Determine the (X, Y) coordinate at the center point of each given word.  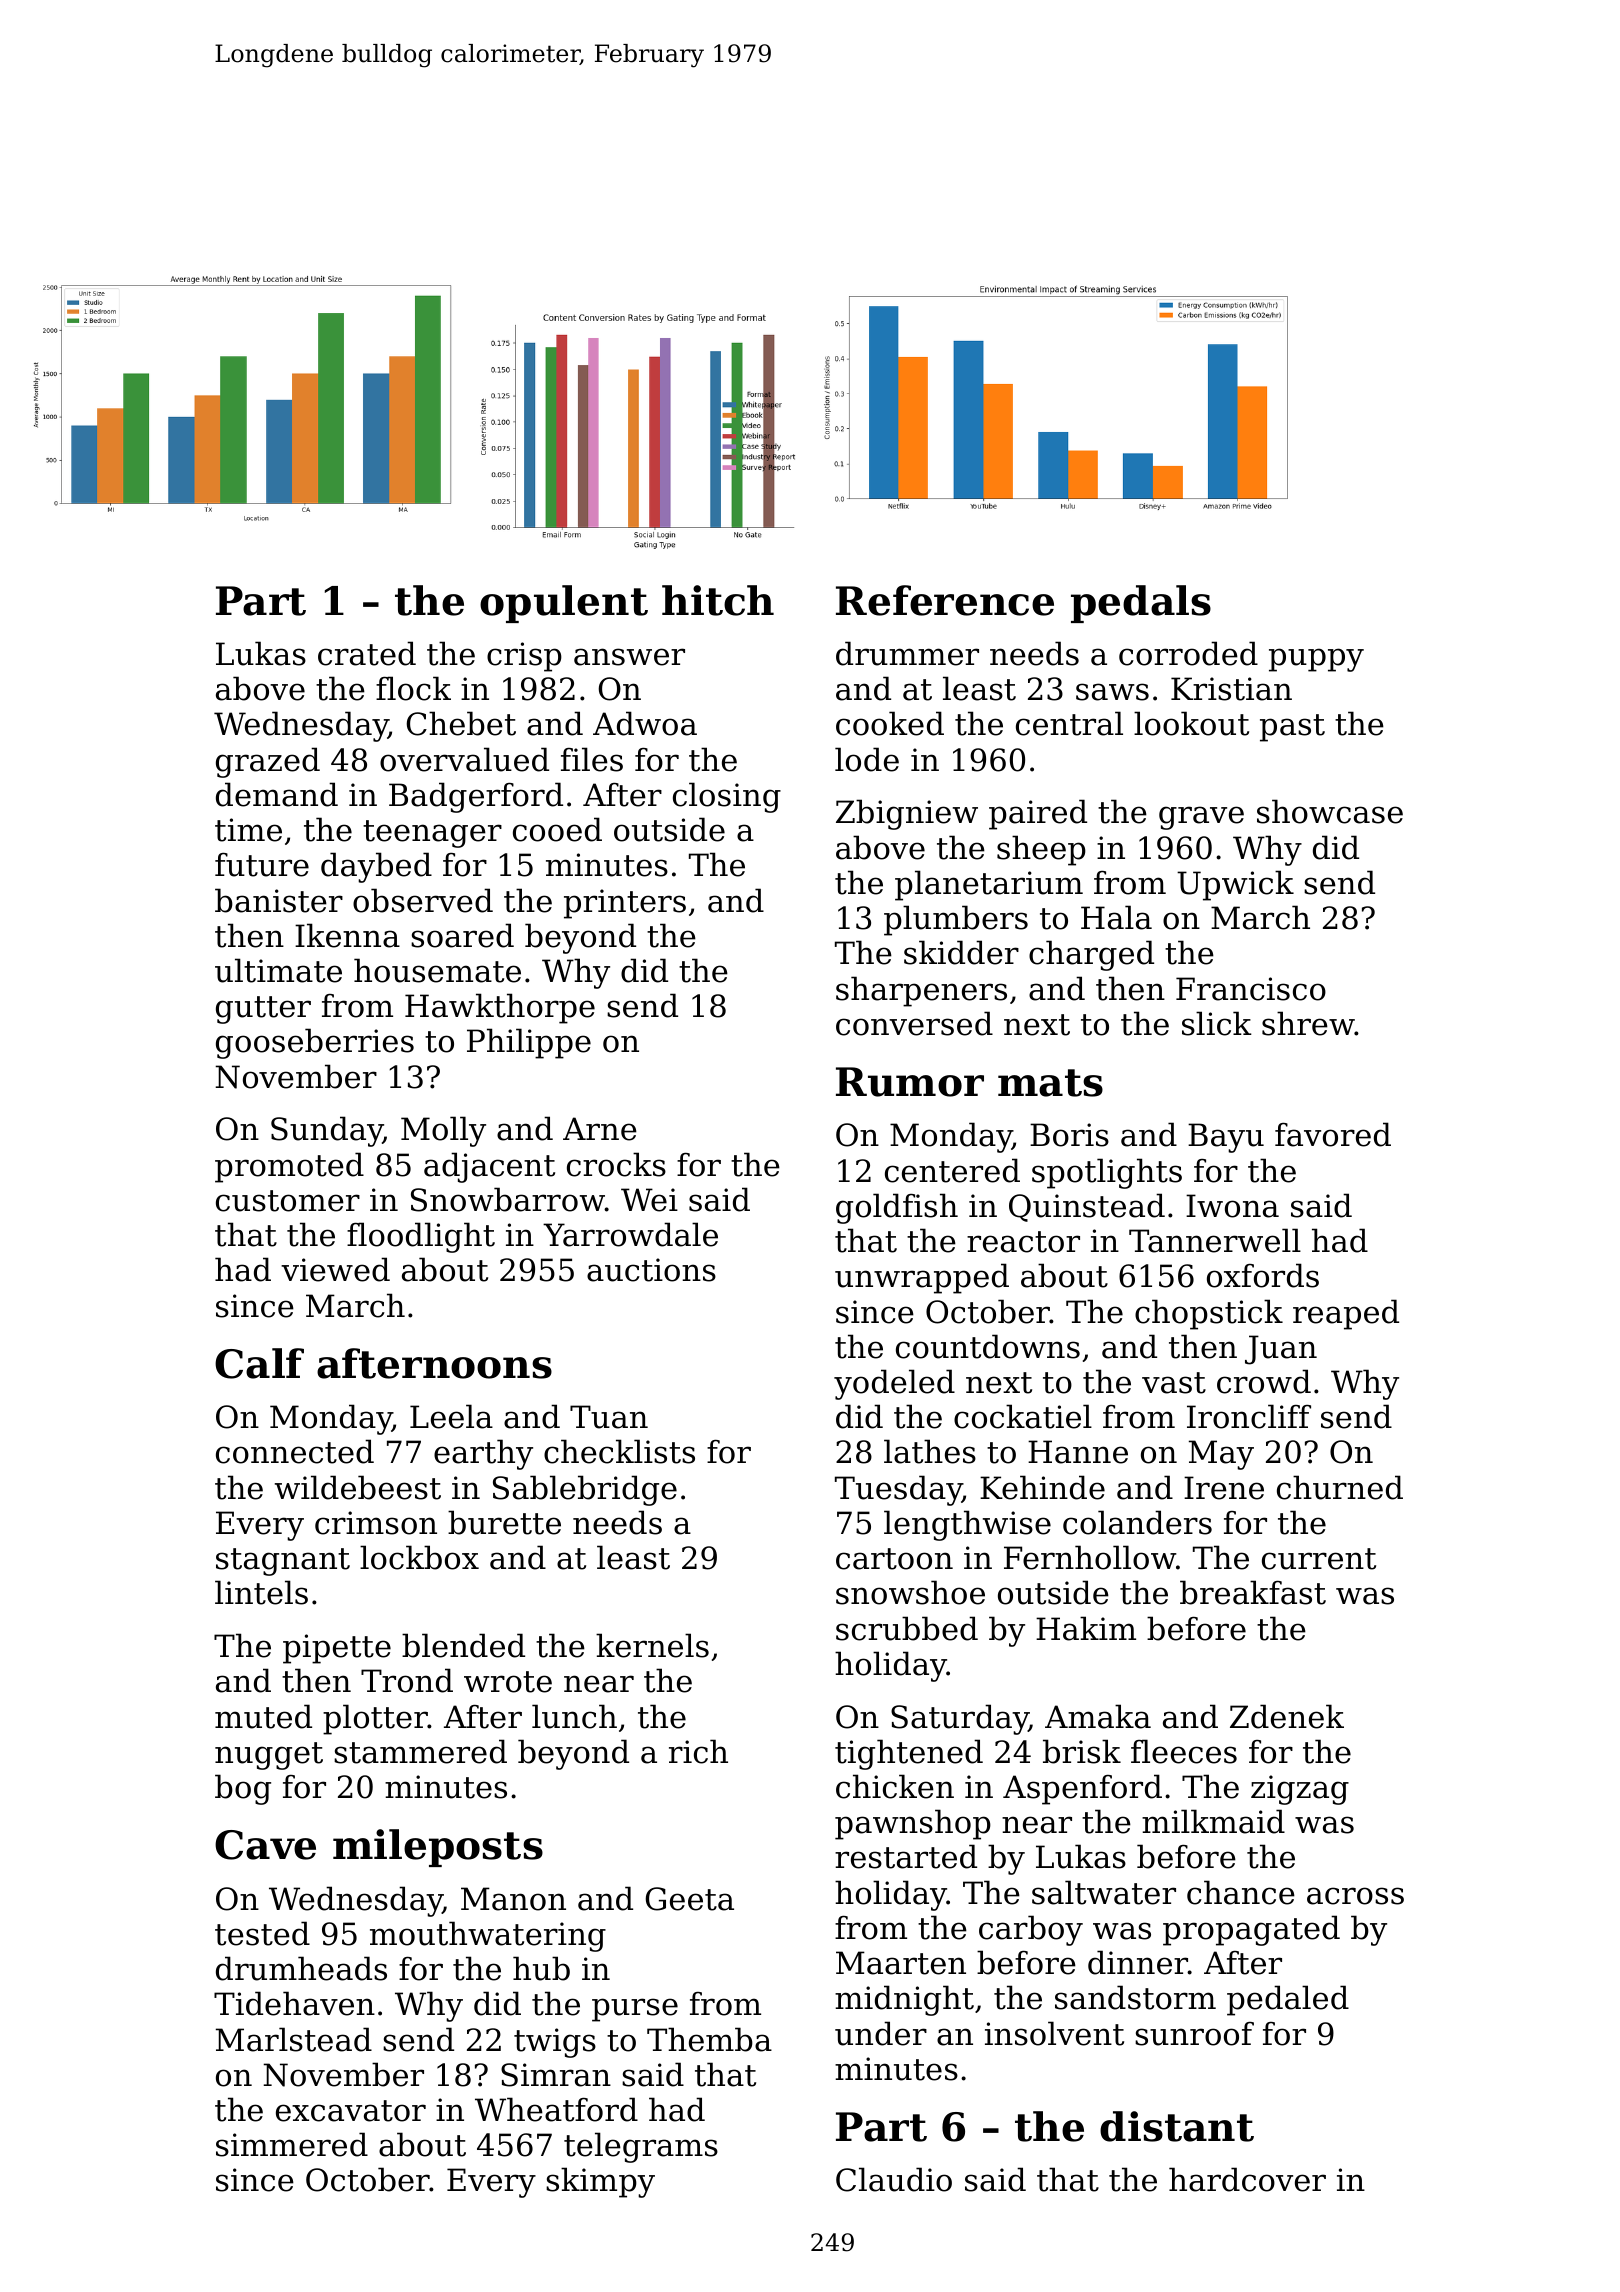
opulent (564, 604)
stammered (420, 1751)
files (592, 759)
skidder (961, 952)
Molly (443, 1131)
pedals (1141, 604)
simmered (292, 2144)
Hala (1116, 917)
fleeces (1184, 1751)
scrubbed (907, 1628)
